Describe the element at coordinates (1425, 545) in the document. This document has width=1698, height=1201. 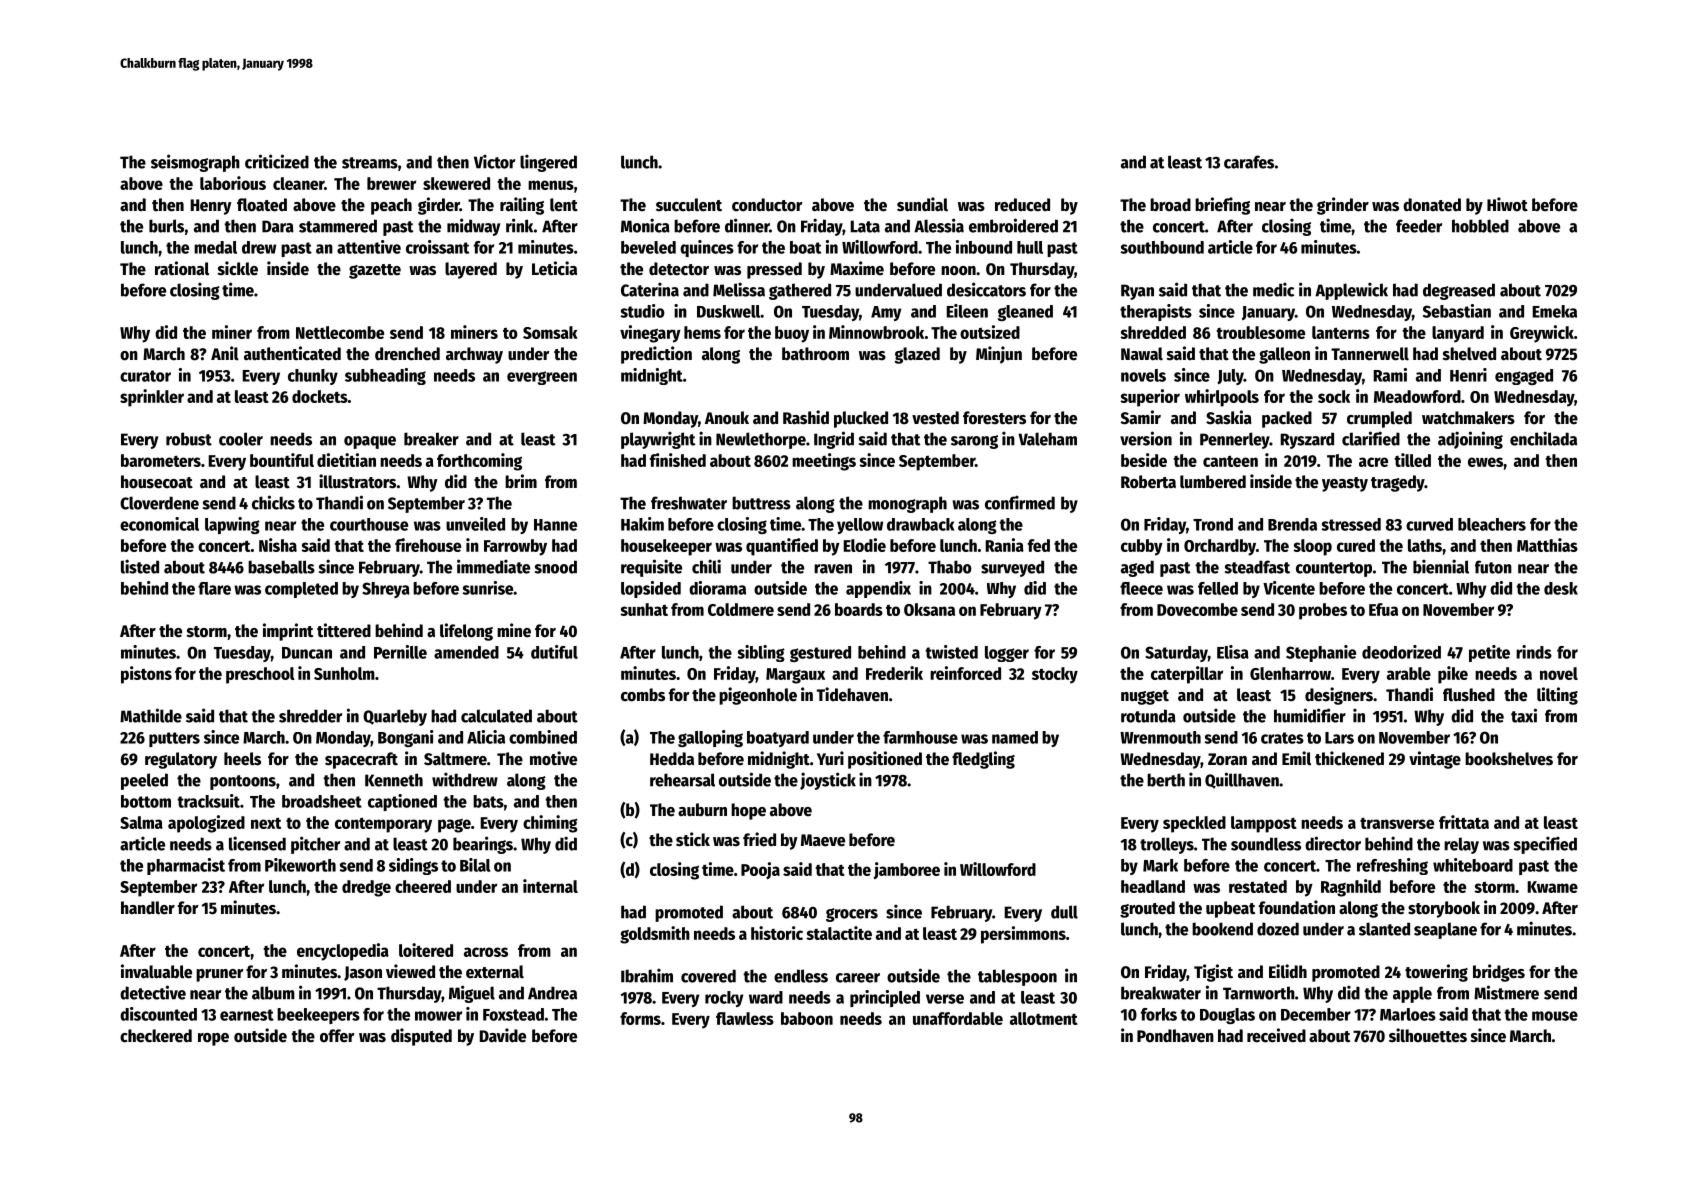
I see `laths` at that location.
